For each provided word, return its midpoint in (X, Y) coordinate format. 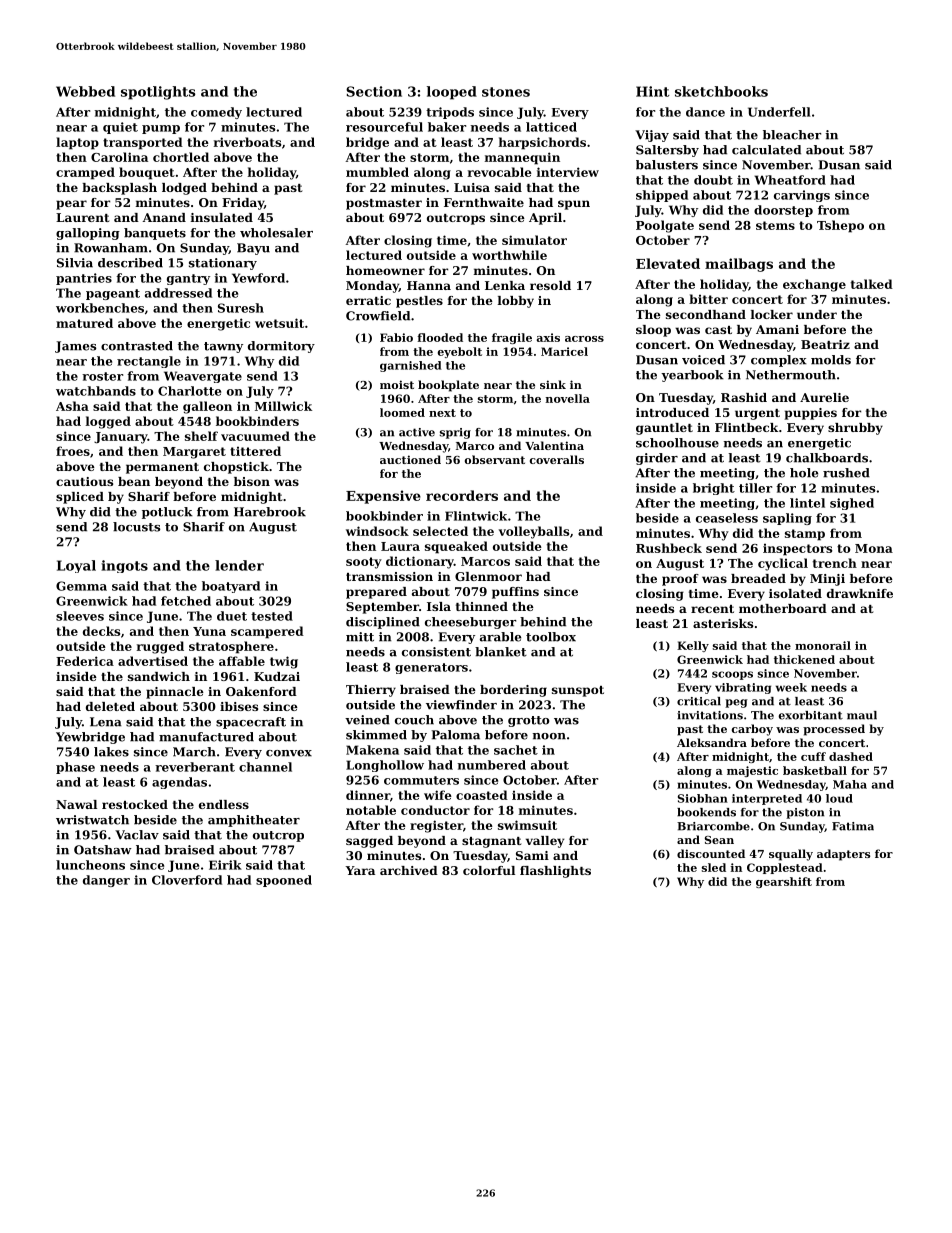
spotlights (158, 93)
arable (500, 637)
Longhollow (385, 766)
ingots (124, 566)
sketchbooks (721, 91)
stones (506, 92)
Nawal (76, 804)
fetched (186, 601)
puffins (515, 593)
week (791, 687)
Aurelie (824, 397)
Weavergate (203, 377)
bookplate (448, 386)
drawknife (860, 593)
